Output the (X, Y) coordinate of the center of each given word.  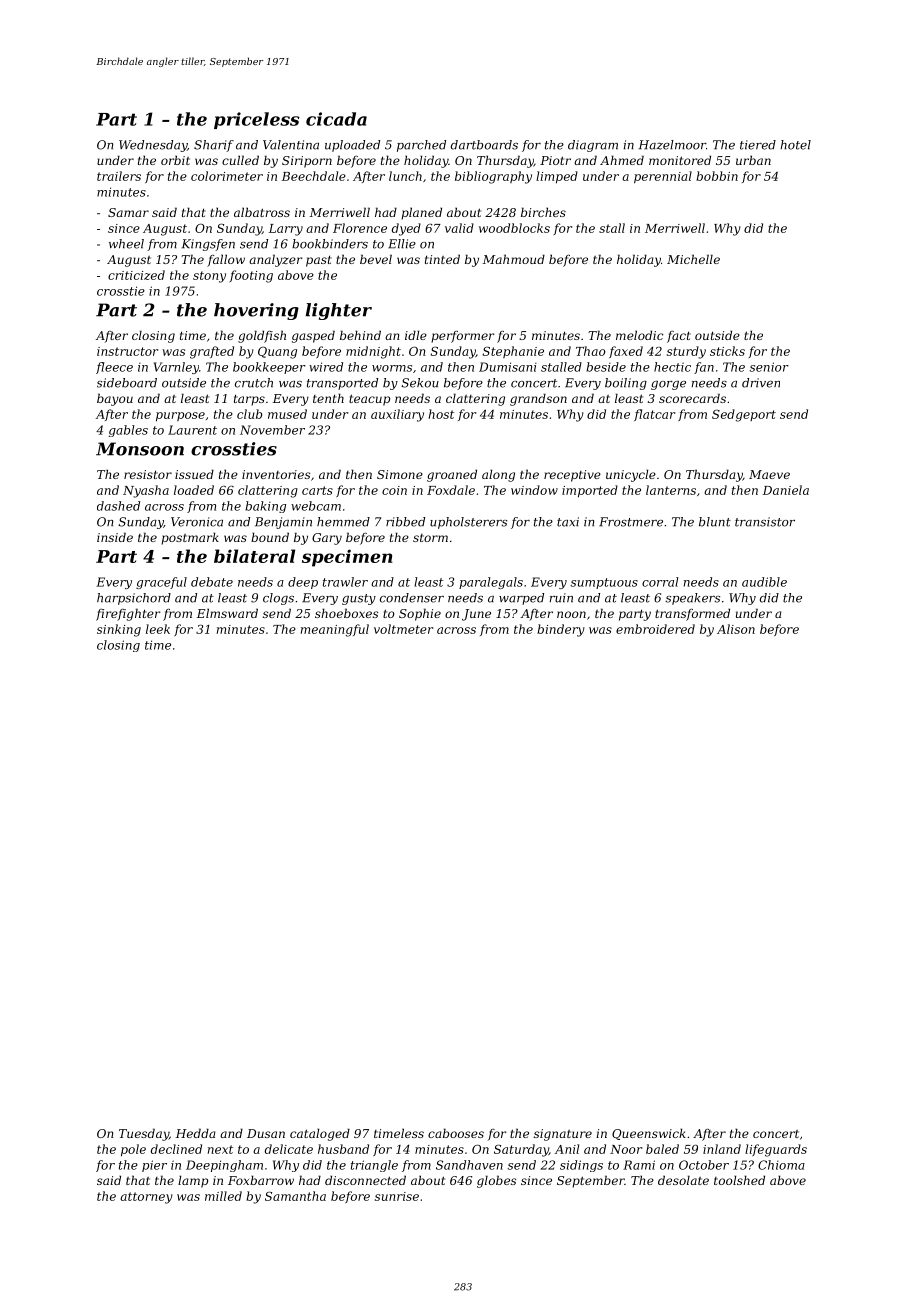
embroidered (655, 629)
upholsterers (468, 523)
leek (158, 629)
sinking (119, 630)
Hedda (196, 1133)
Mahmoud (514, 259)
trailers (119, 176)
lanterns (671, 490)
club (249, 414)
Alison (736, 629)
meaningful (335, 630)
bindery (561, 630)
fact (679, 337)
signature (563, 1135)
